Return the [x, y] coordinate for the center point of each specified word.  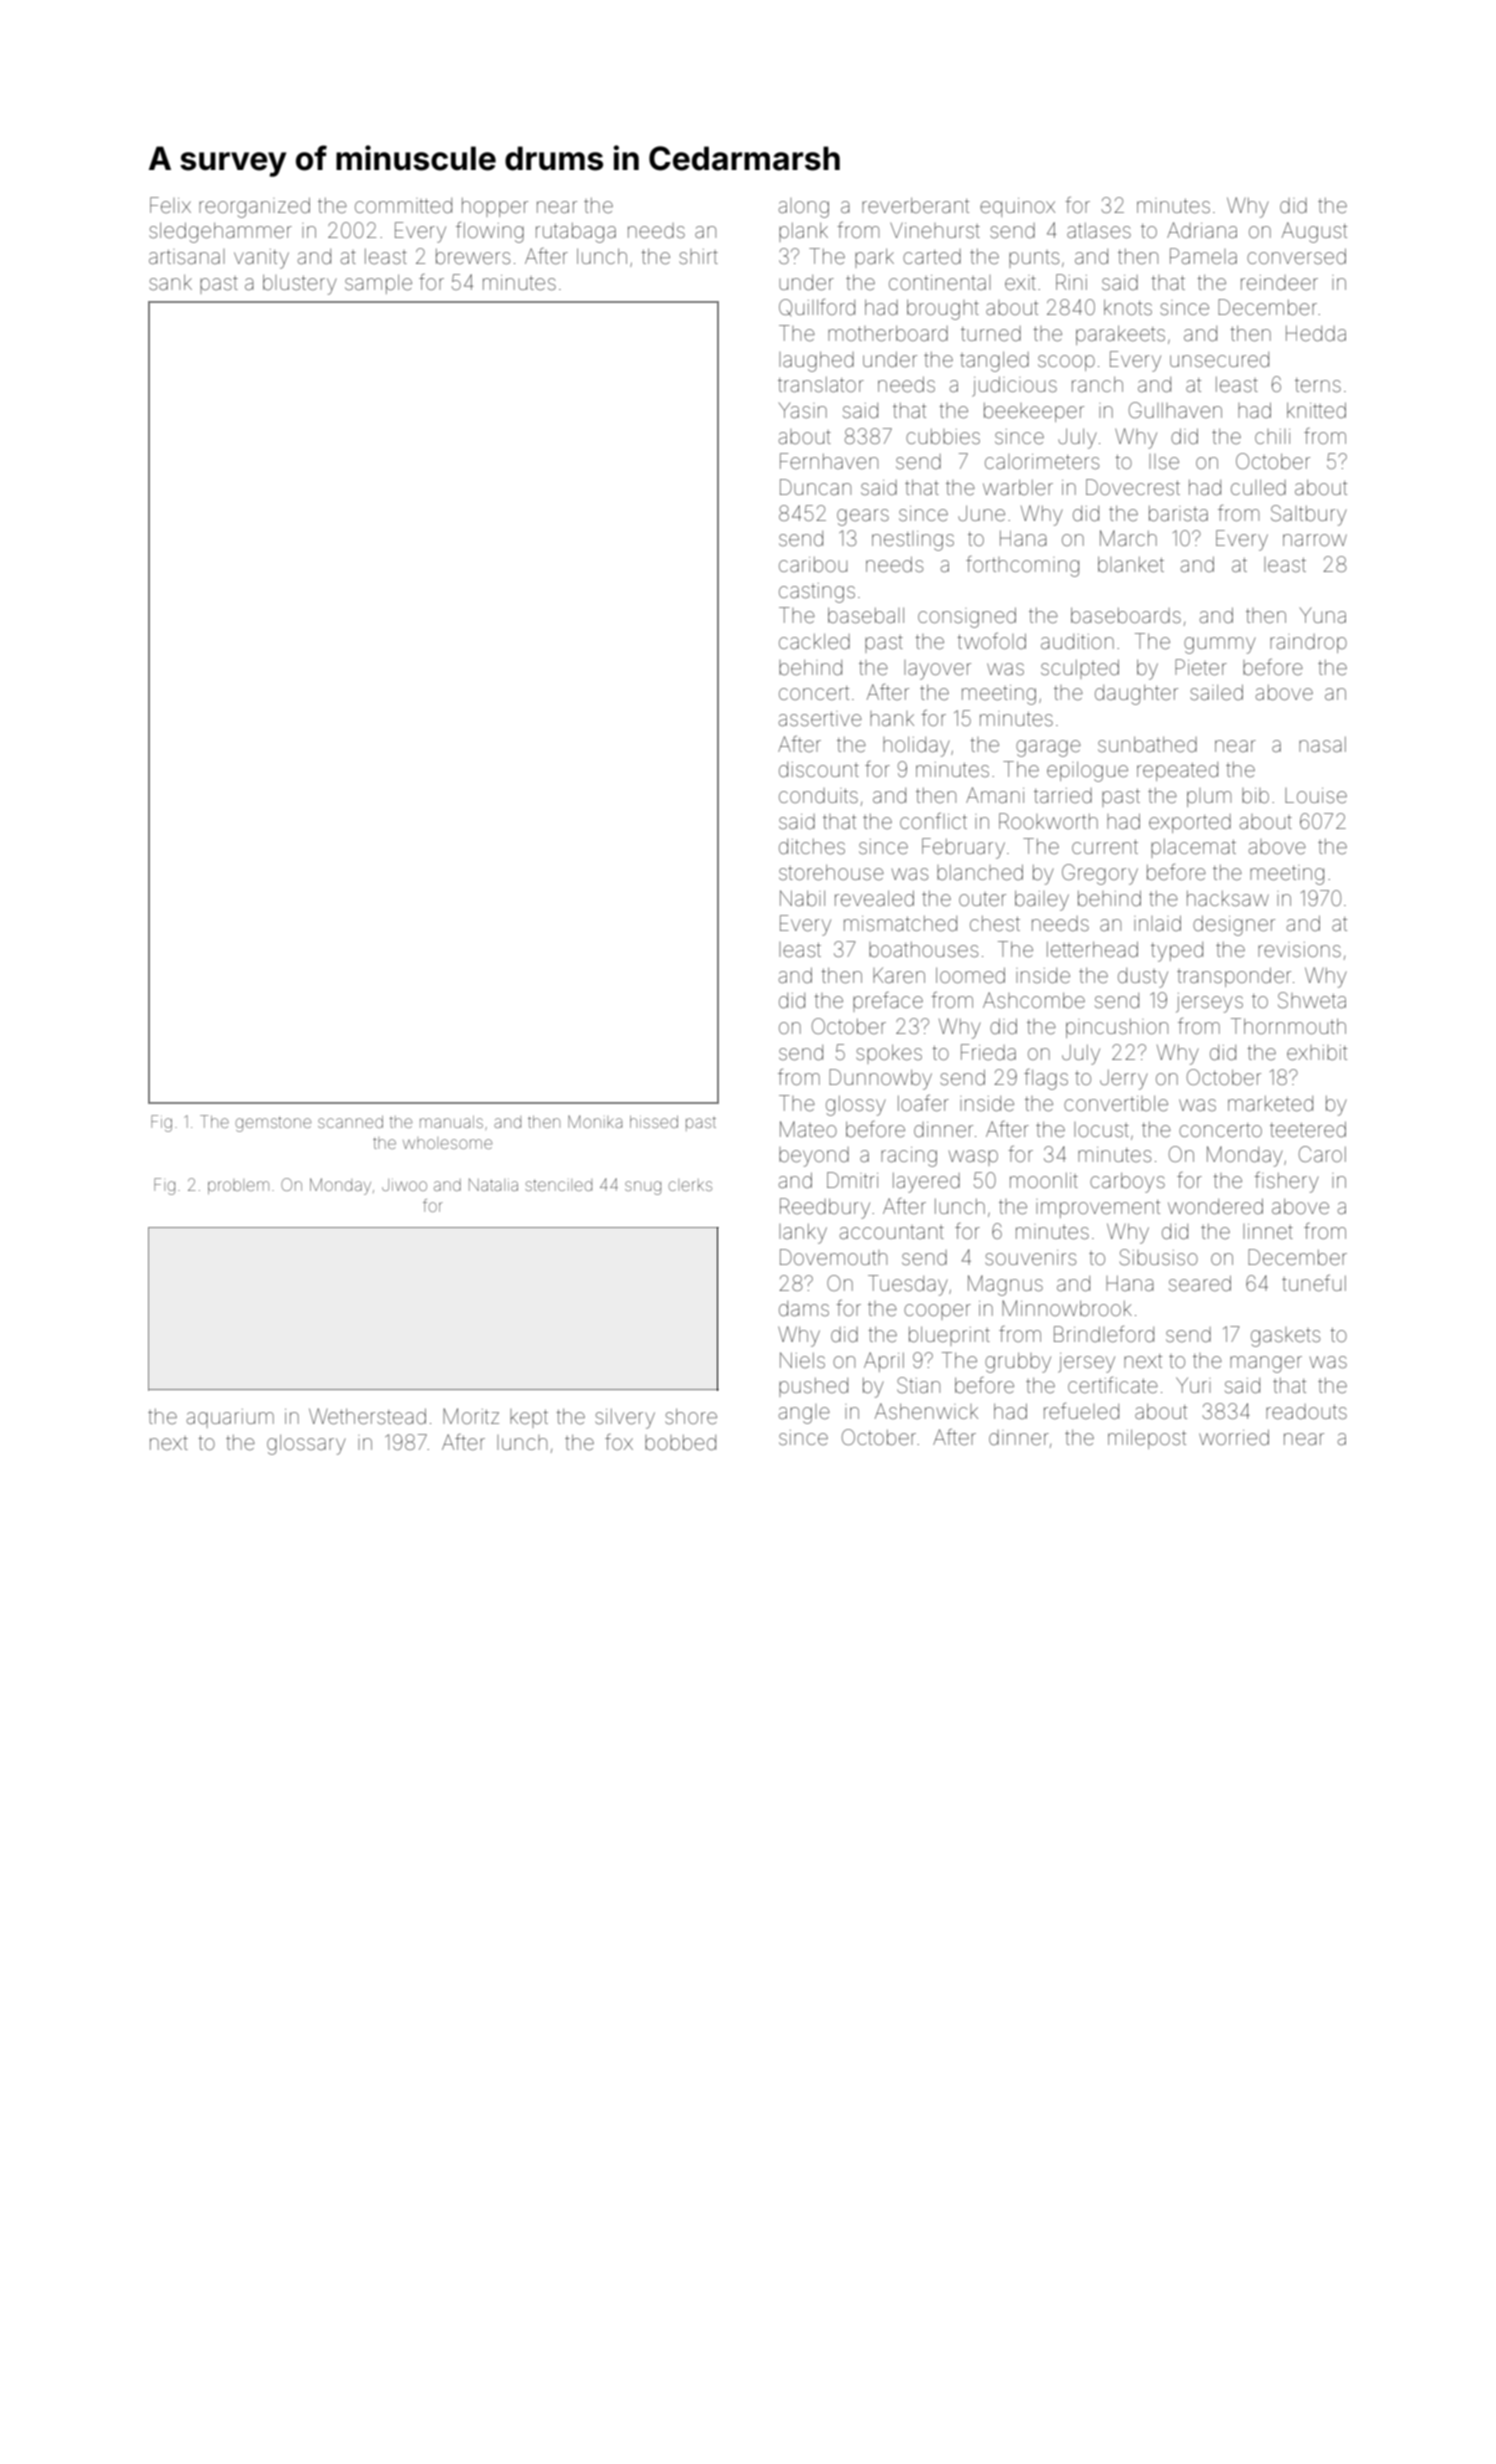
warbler [1018, 487]
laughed [816, 361]
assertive [820, 719]
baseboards [1126, 615]
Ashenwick [926, 1411]
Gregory [1100, 874]
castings [817, 593]
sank [170, 282]
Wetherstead [367, 1416]
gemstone [273, 1124]
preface [888, 1002]
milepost [1147, 1439]
